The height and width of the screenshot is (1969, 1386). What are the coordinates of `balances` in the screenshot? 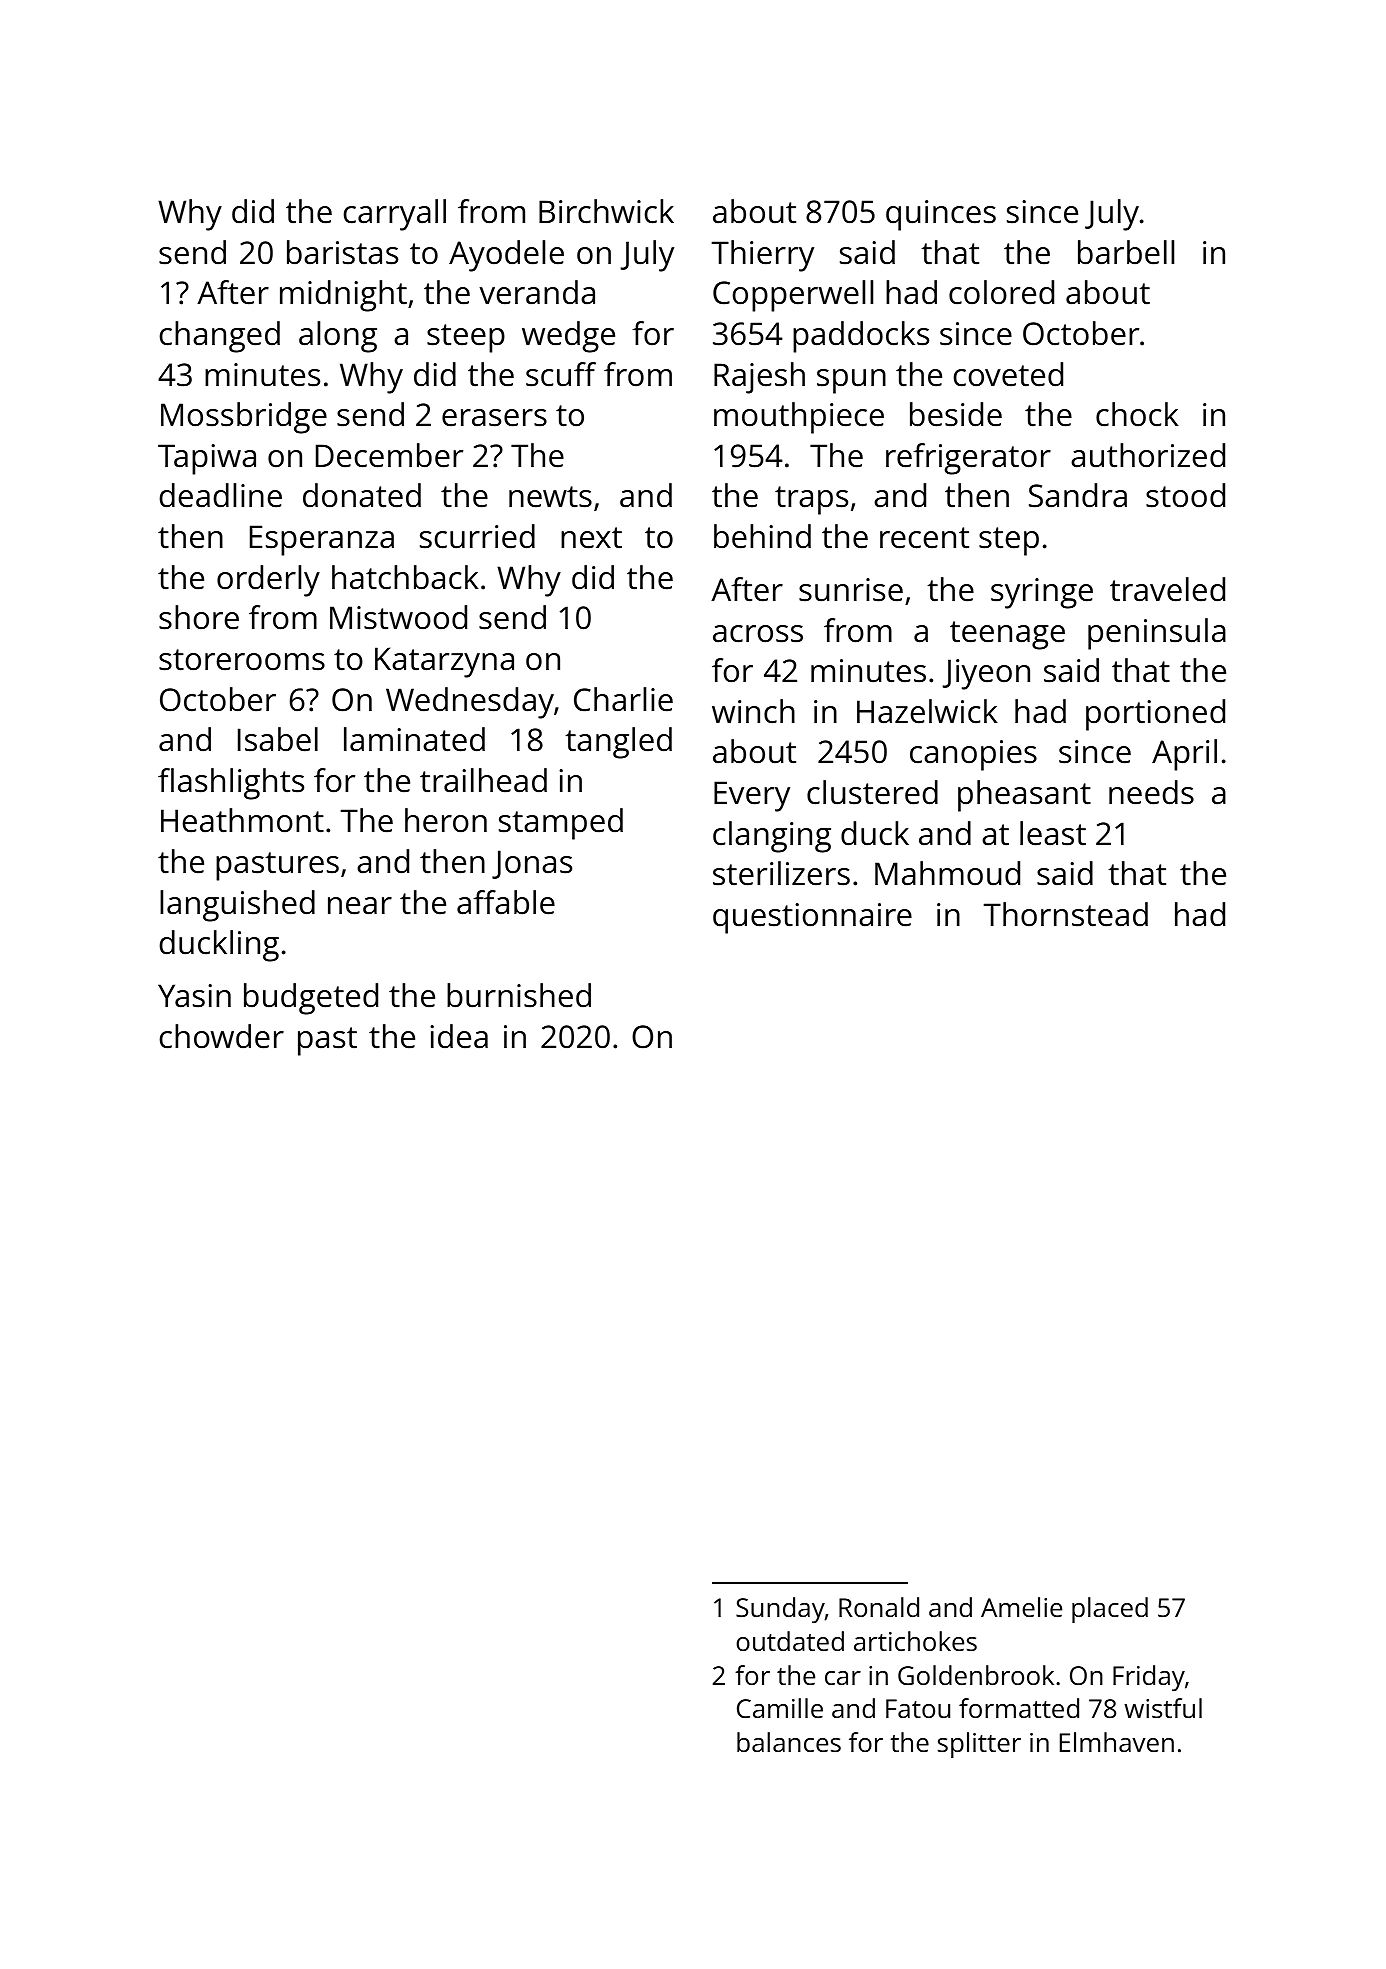 It's located at (789, 1742).
